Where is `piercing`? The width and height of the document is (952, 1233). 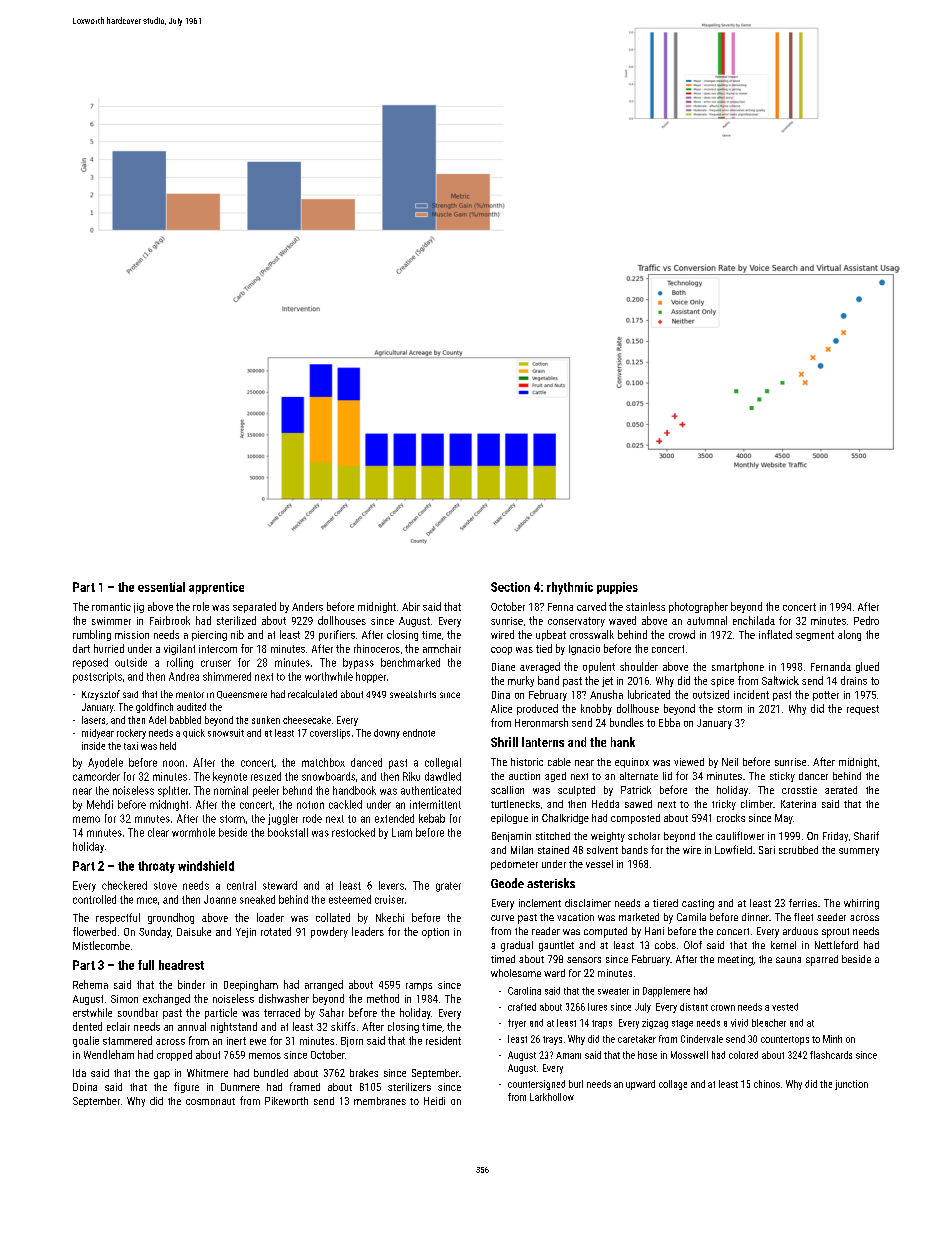 piercing is located at coordinates (209, 636).
